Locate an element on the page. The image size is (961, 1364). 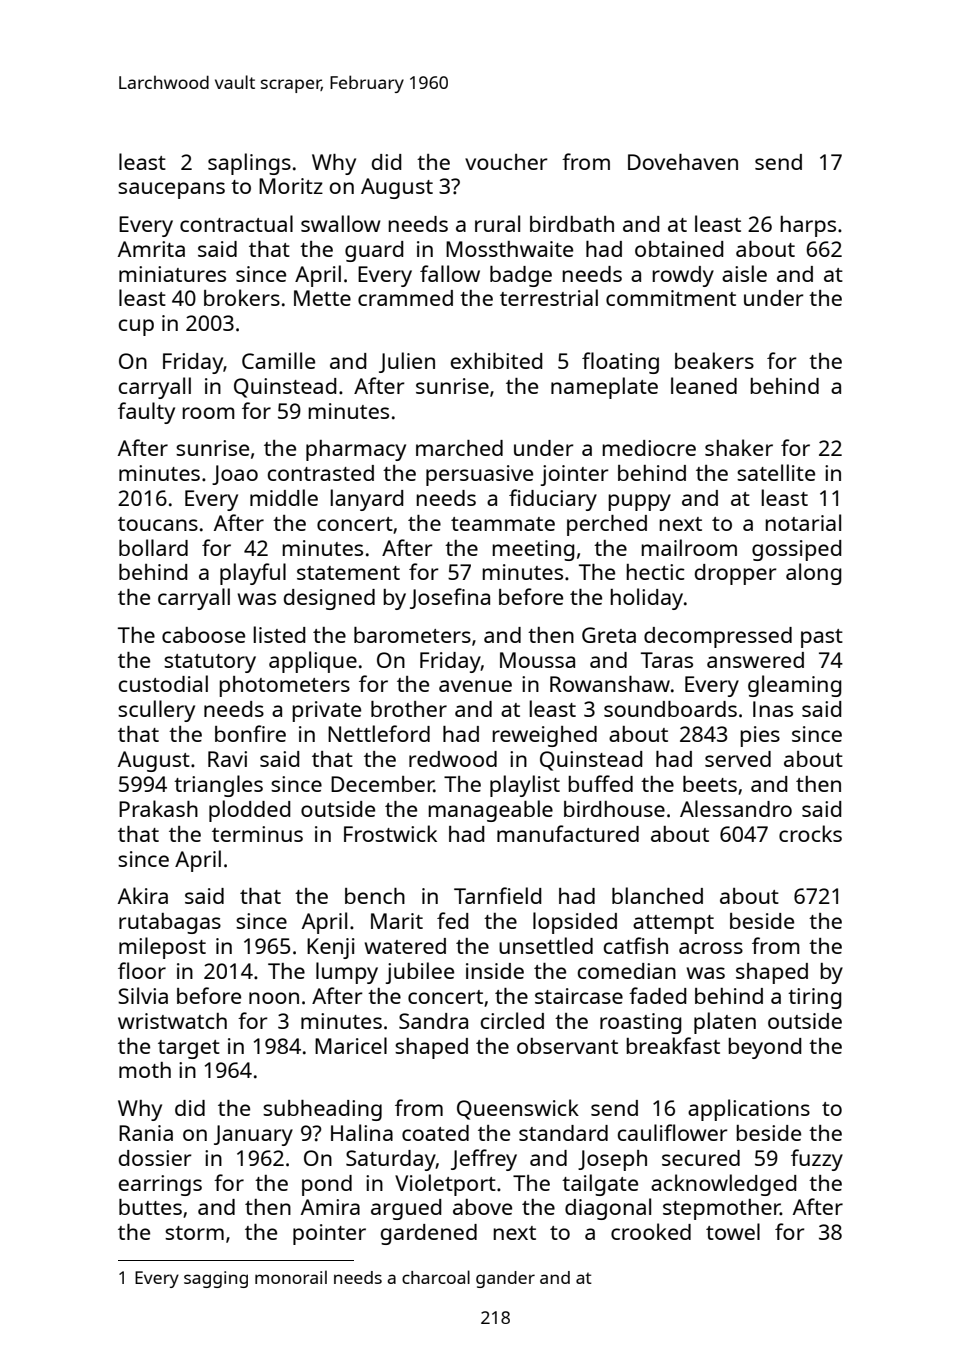
nameplate is located at coordinates (604, 388).
